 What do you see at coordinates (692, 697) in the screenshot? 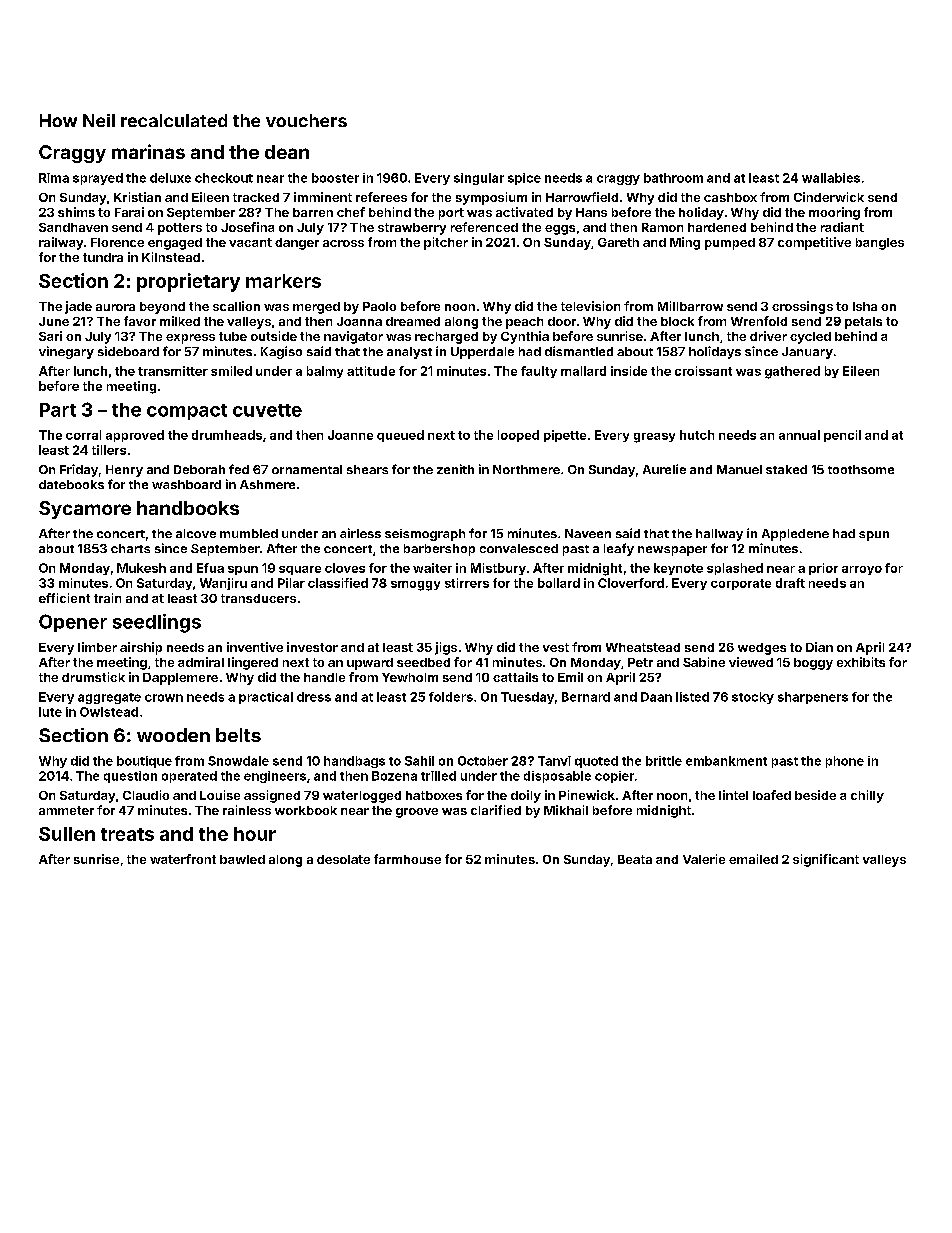
I see `listed` at bounding box center [692, 697].
